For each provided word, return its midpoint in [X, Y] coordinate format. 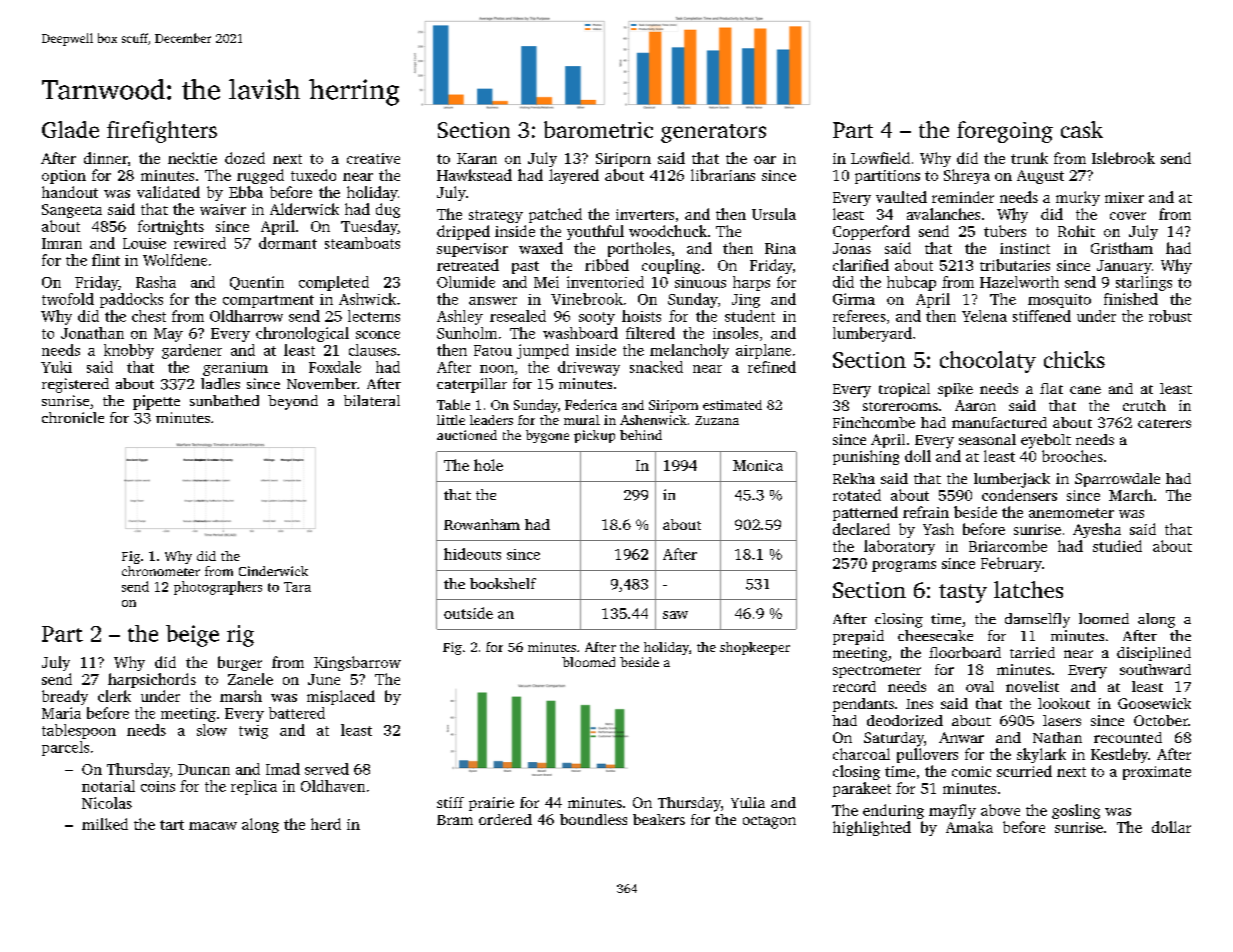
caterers [1164, 423]
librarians [723, 175]
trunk [1029, 158]
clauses [372, 350]
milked [105, 824]
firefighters [162, 132]
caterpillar [472, 385]
